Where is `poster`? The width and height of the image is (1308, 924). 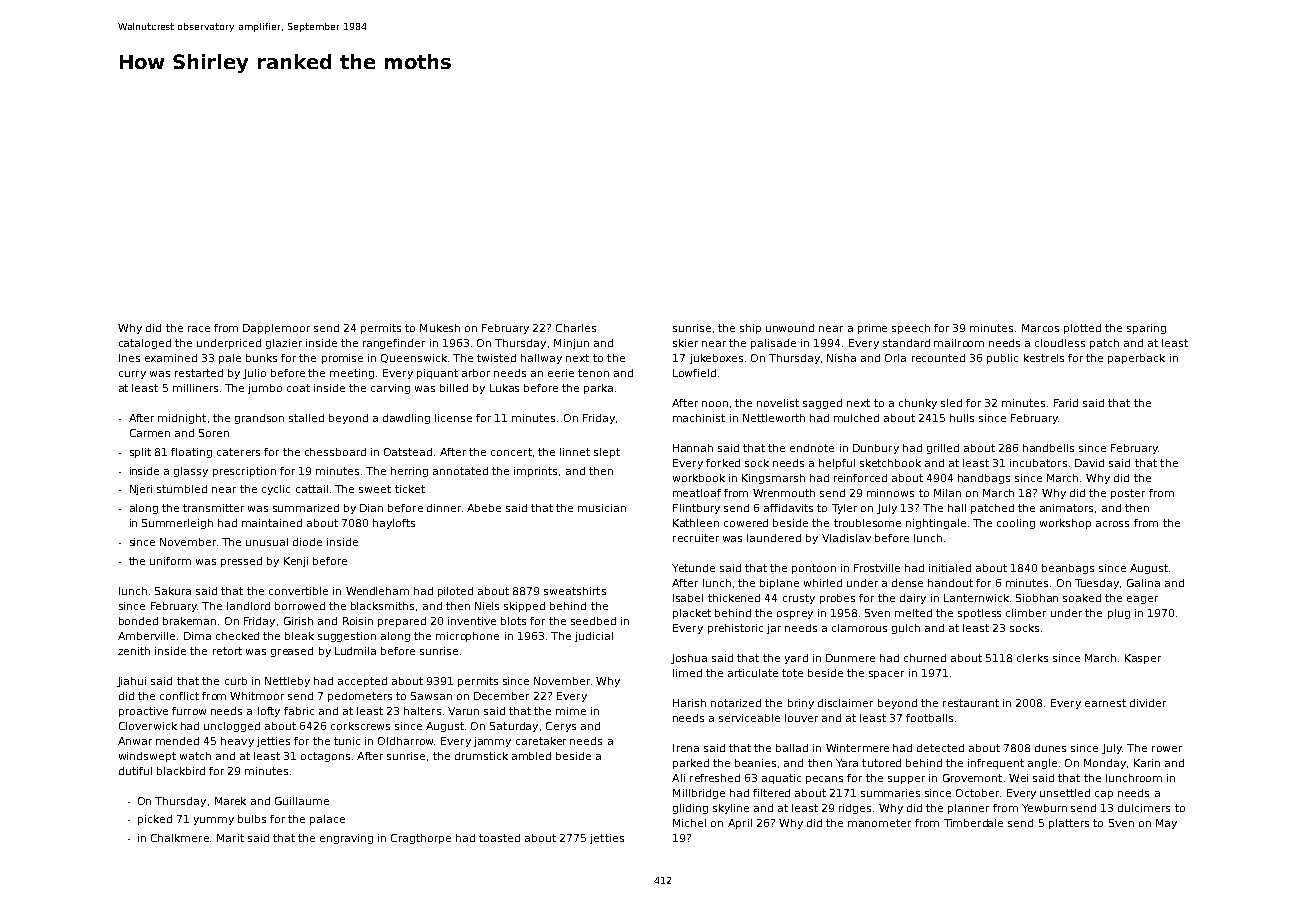 poster is located at coordinates (1128, 494).
